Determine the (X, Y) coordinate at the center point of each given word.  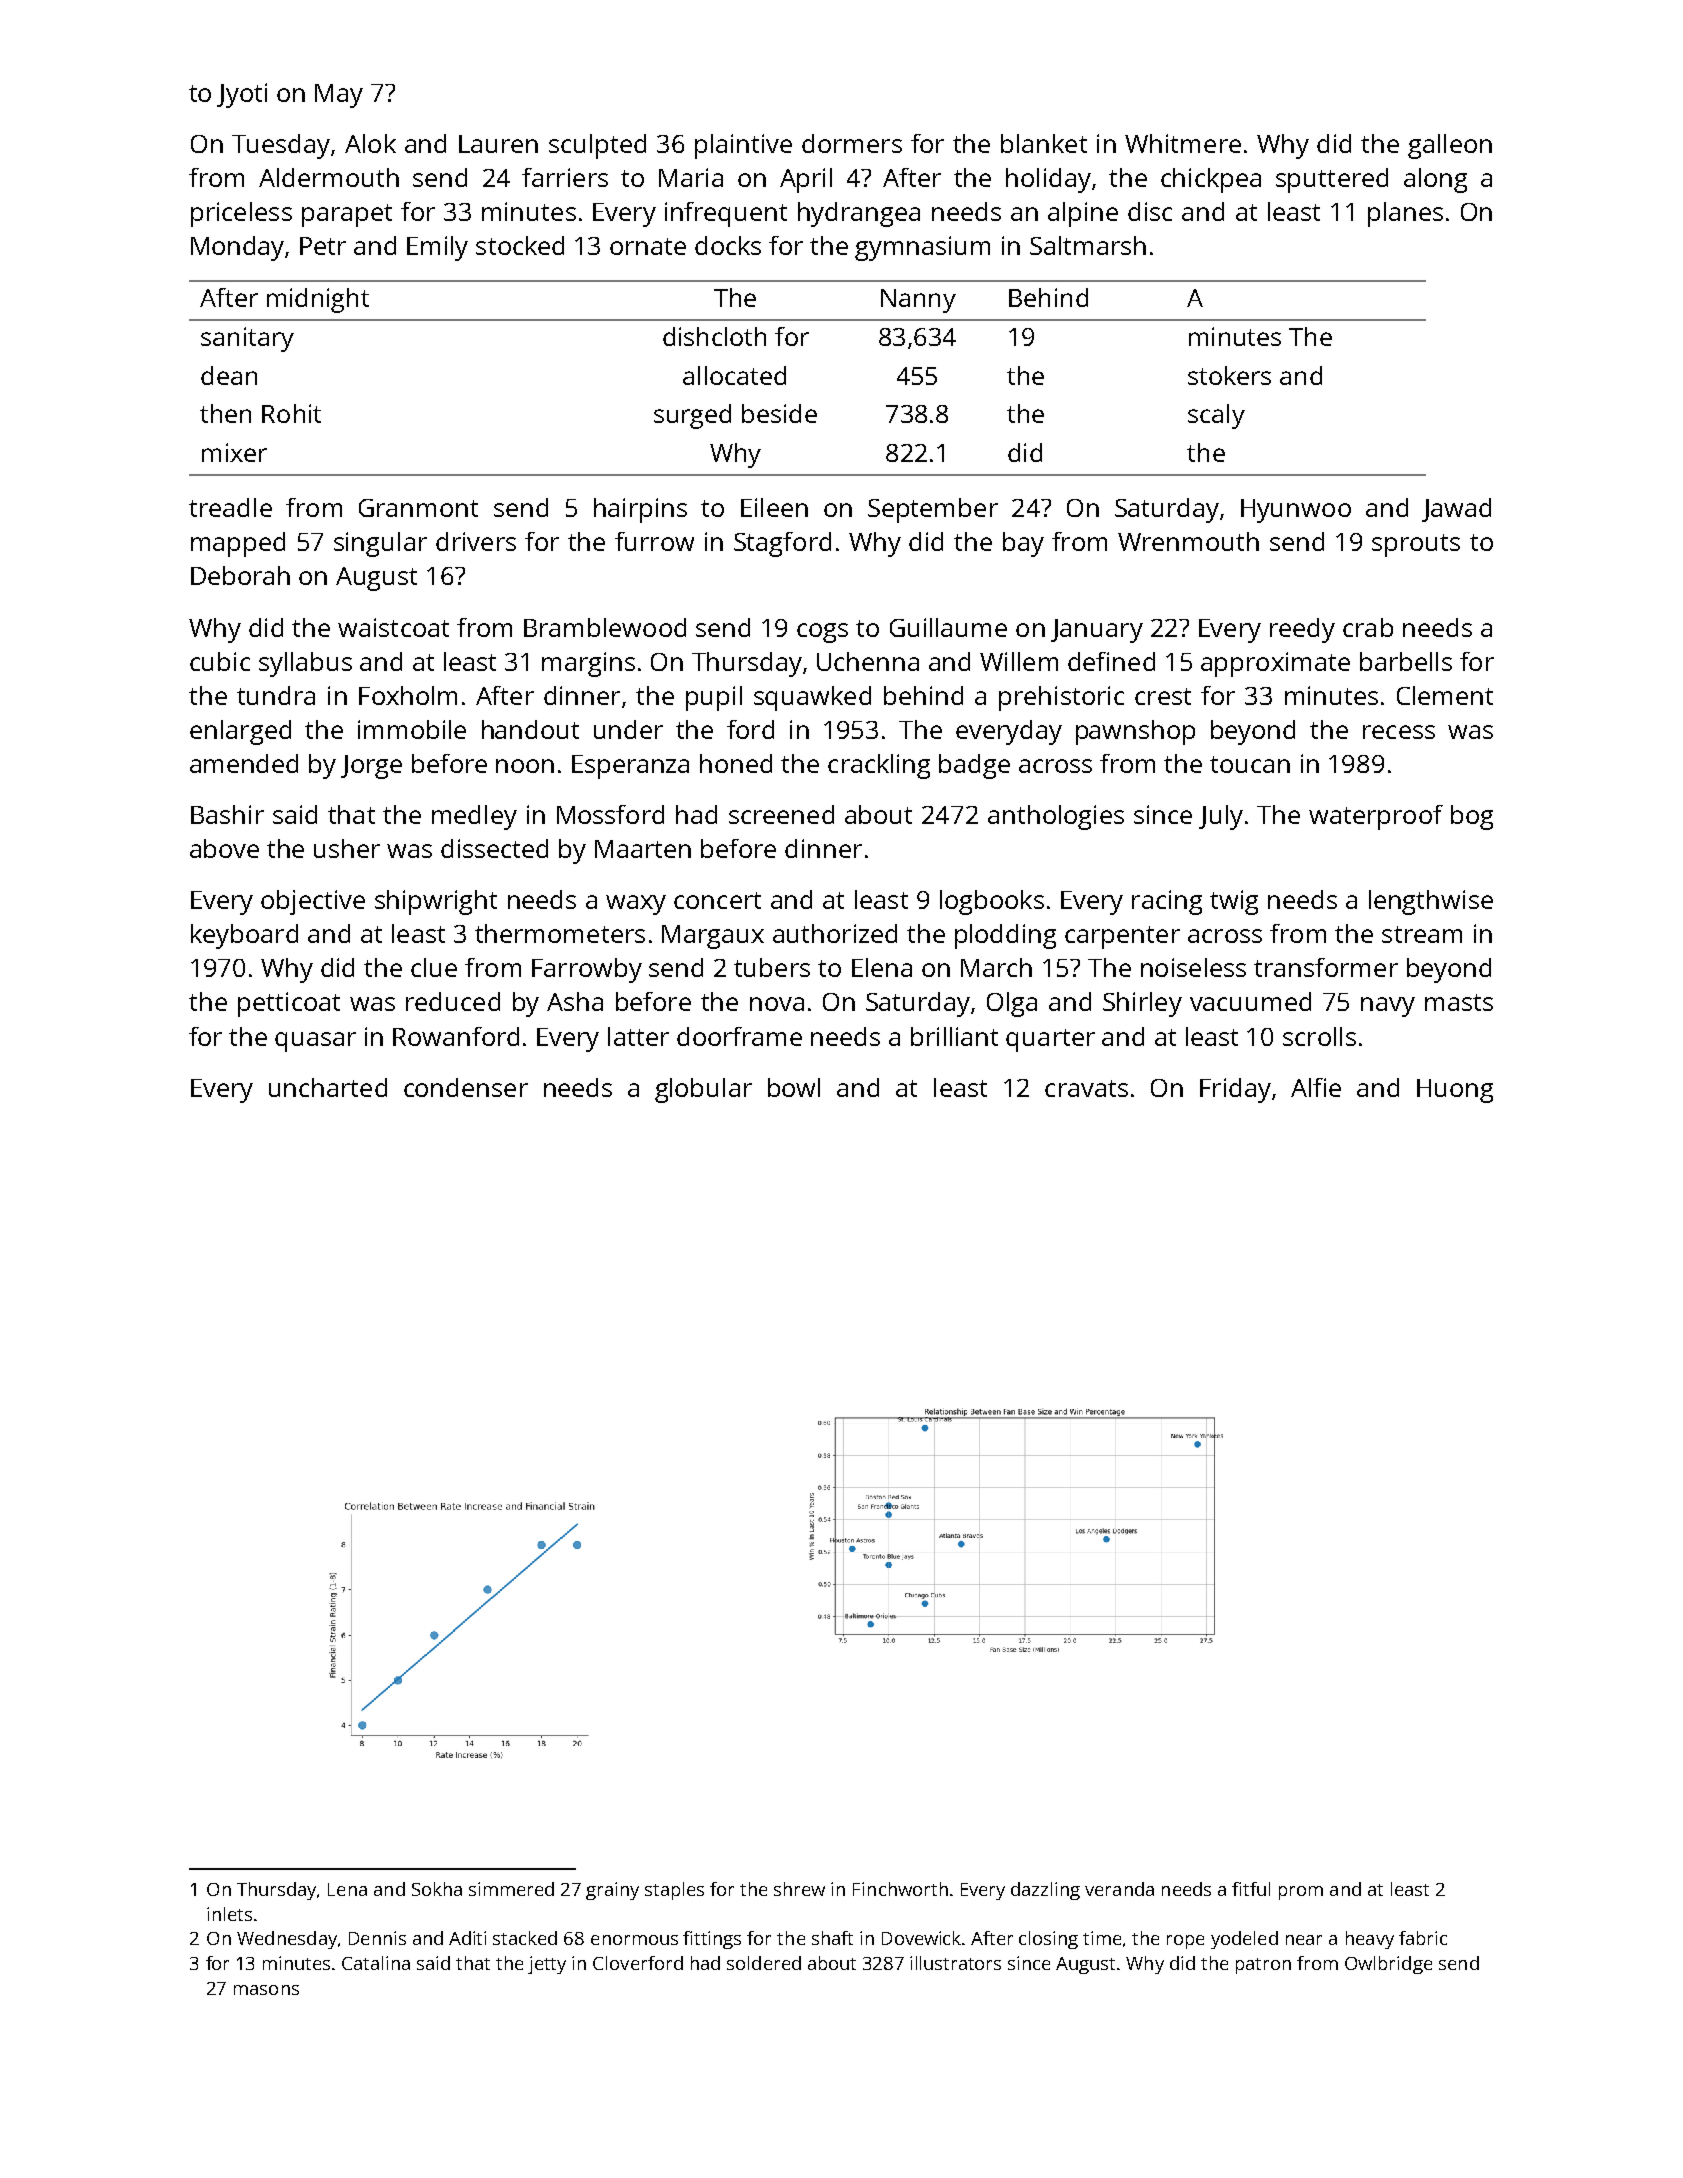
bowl (794, 1087)
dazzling (1045, 1891)
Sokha (437, 1889)
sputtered (1332, 180)
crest (1163, 696)
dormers (852, 143)
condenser (466, 1087)
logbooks (992, 902)
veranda (1119, 1889)
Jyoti (242, 95)
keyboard (244, 936)
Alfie (1316, 1087)
